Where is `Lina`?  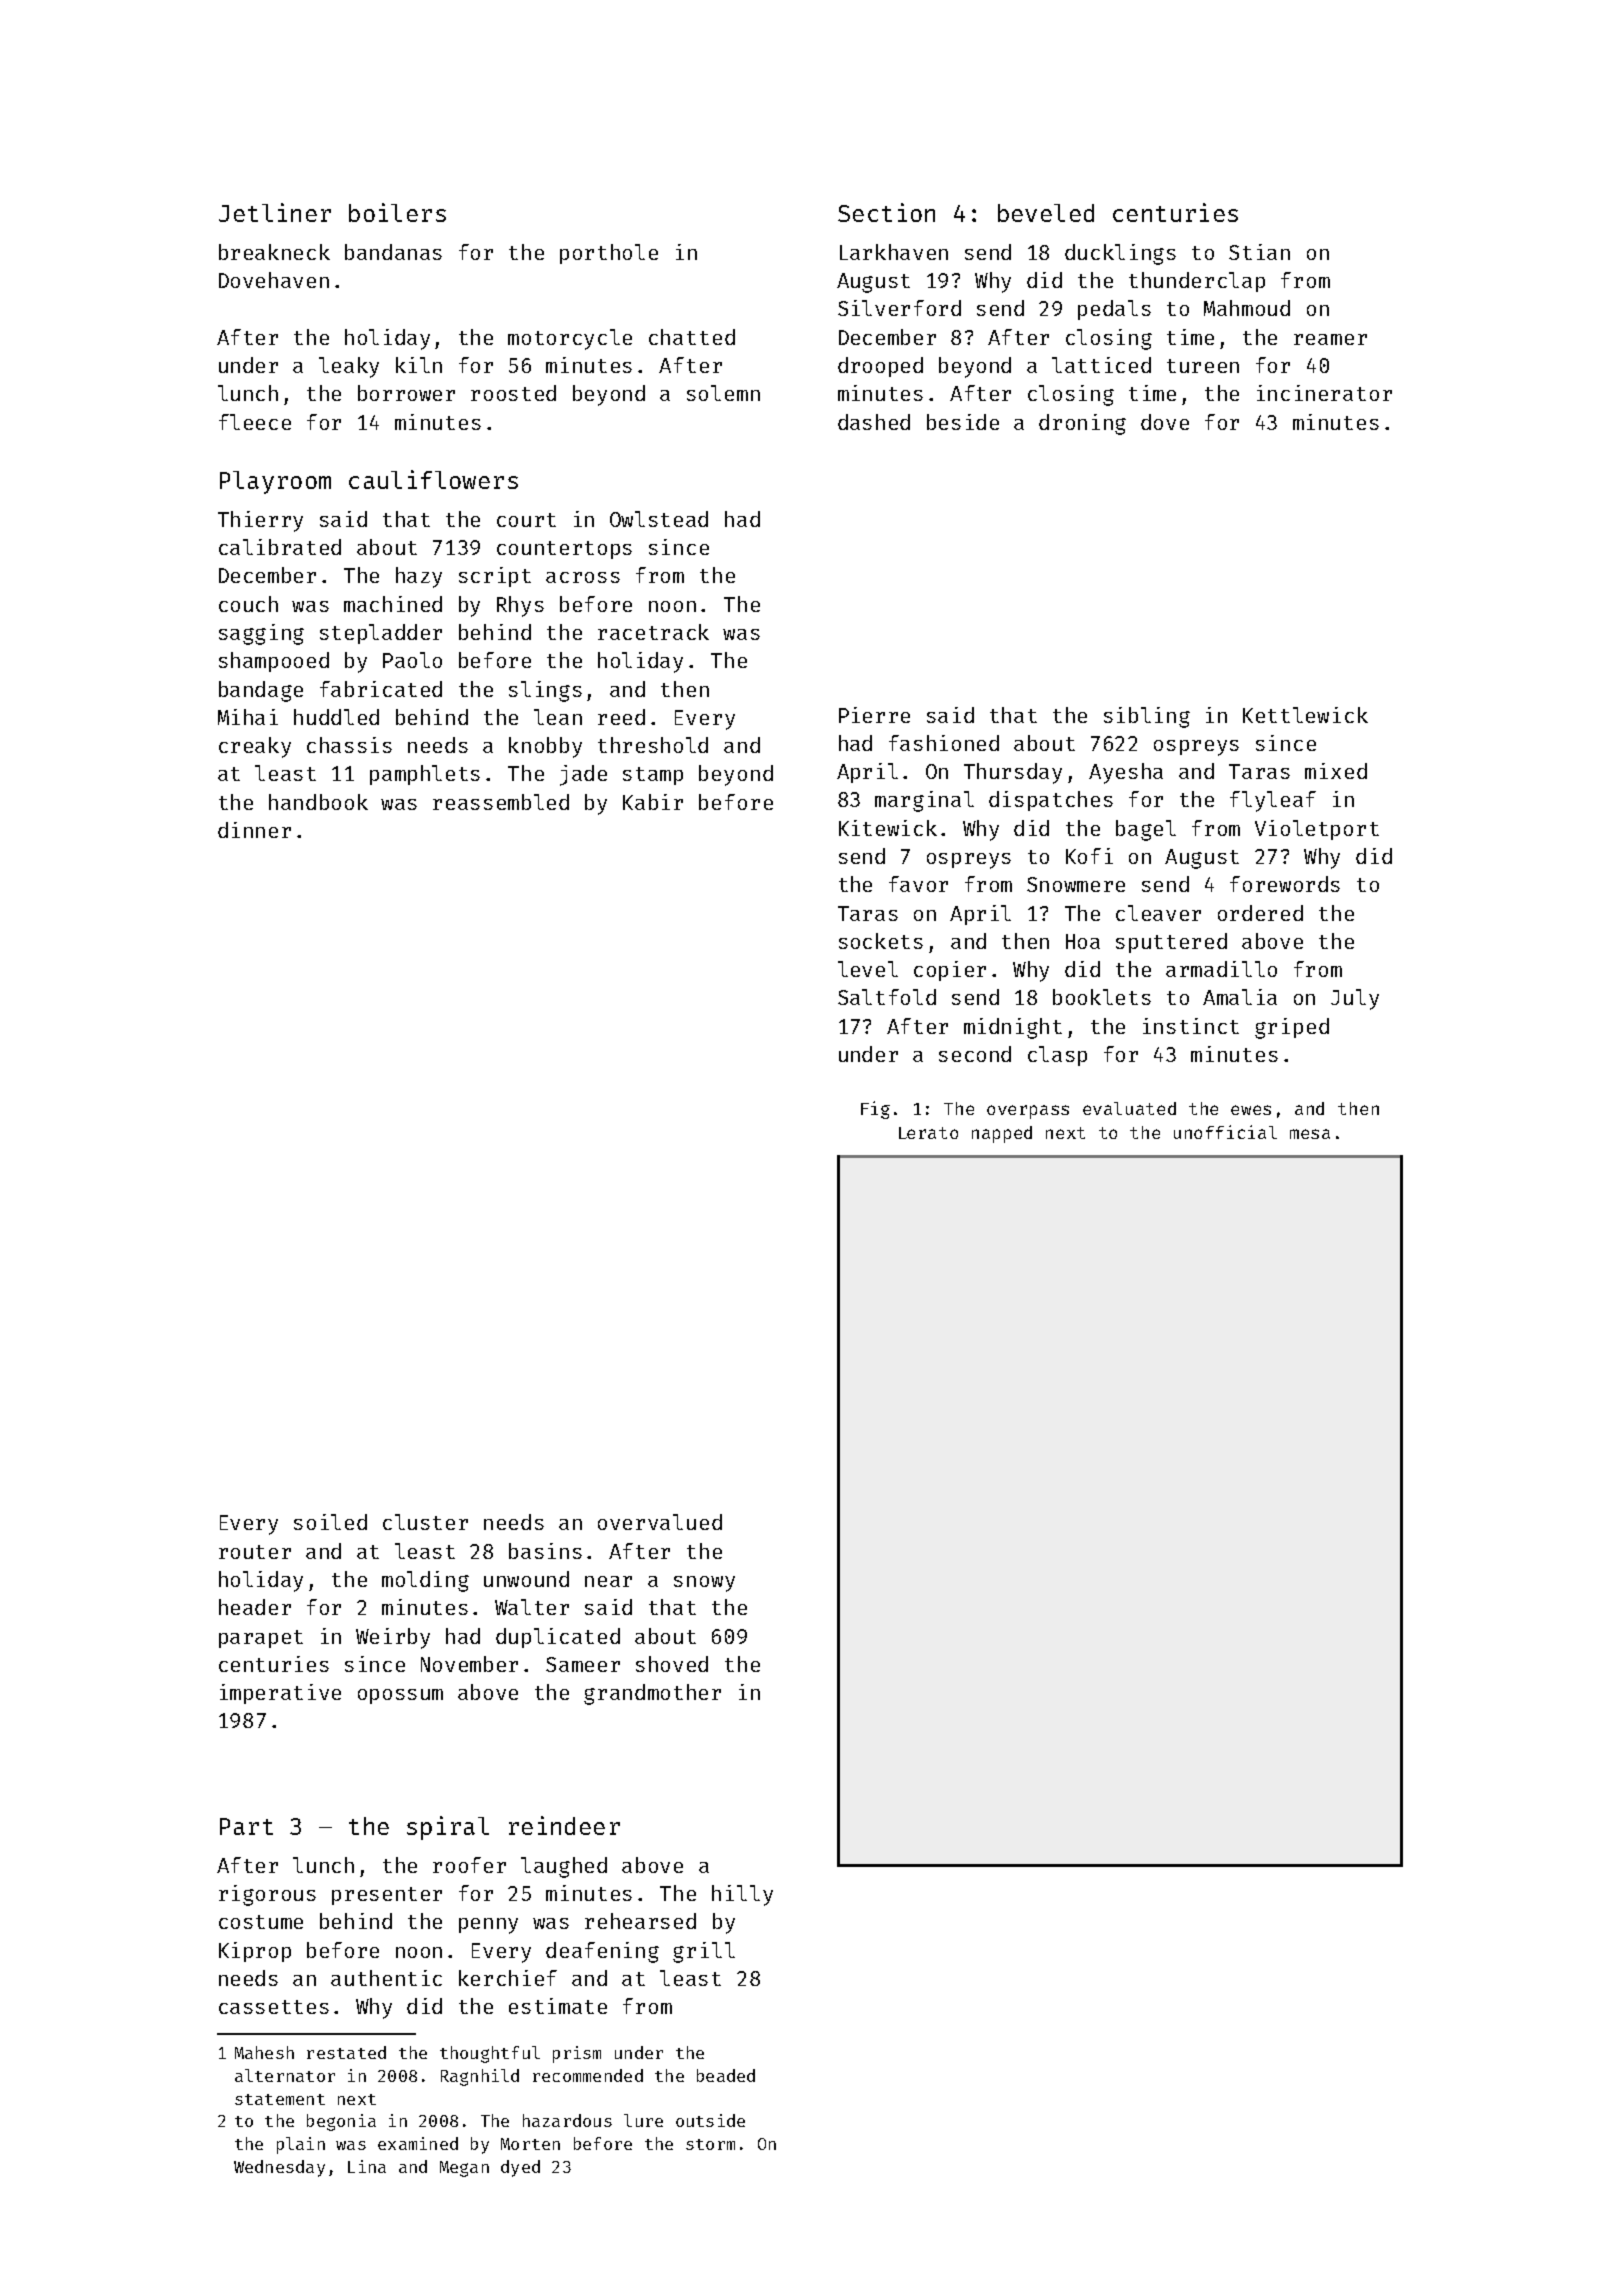 Lina is located at coordinates (367, 2166).
